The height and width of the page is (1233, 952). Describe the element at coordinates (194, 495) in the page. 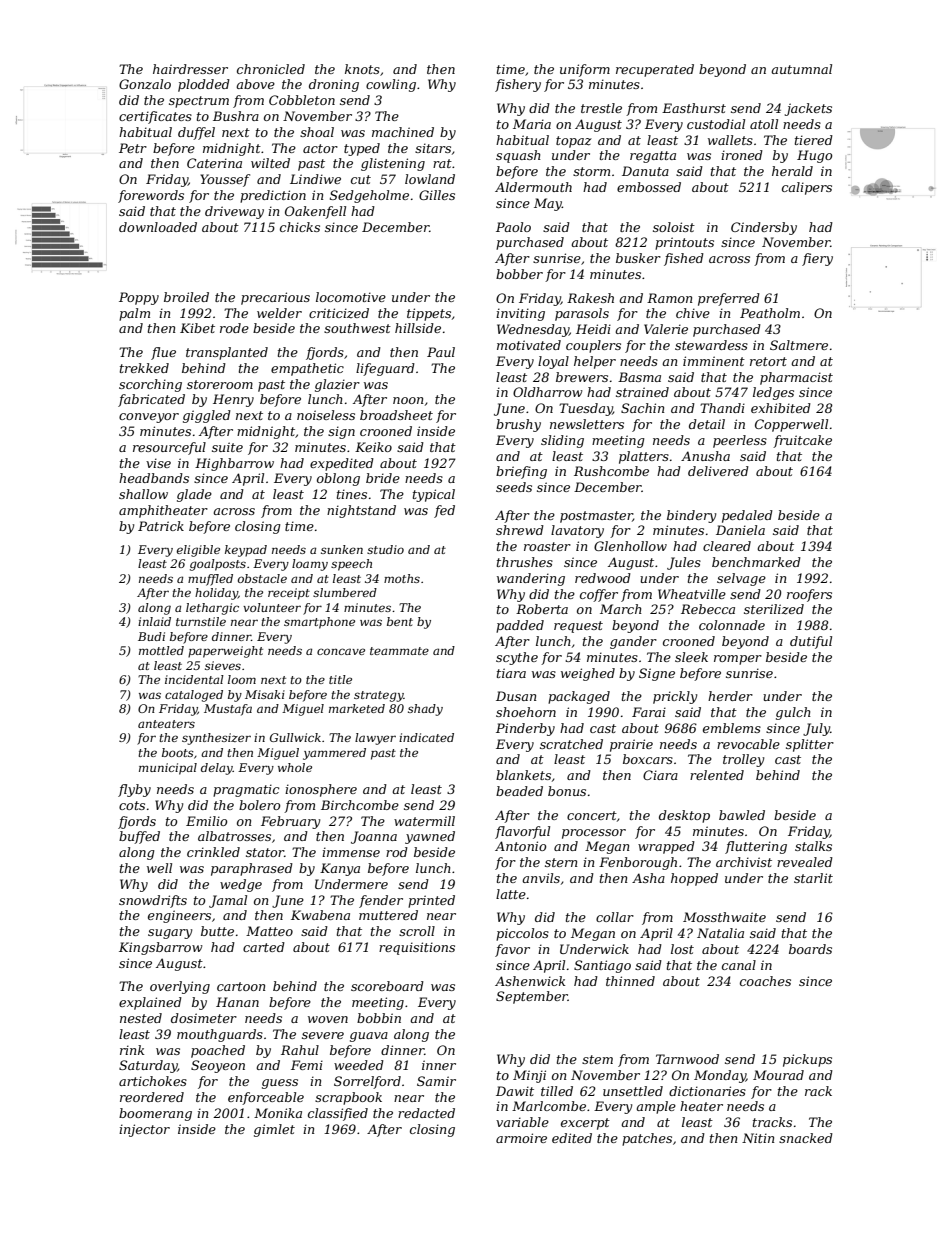

I see `glade` at that location.
